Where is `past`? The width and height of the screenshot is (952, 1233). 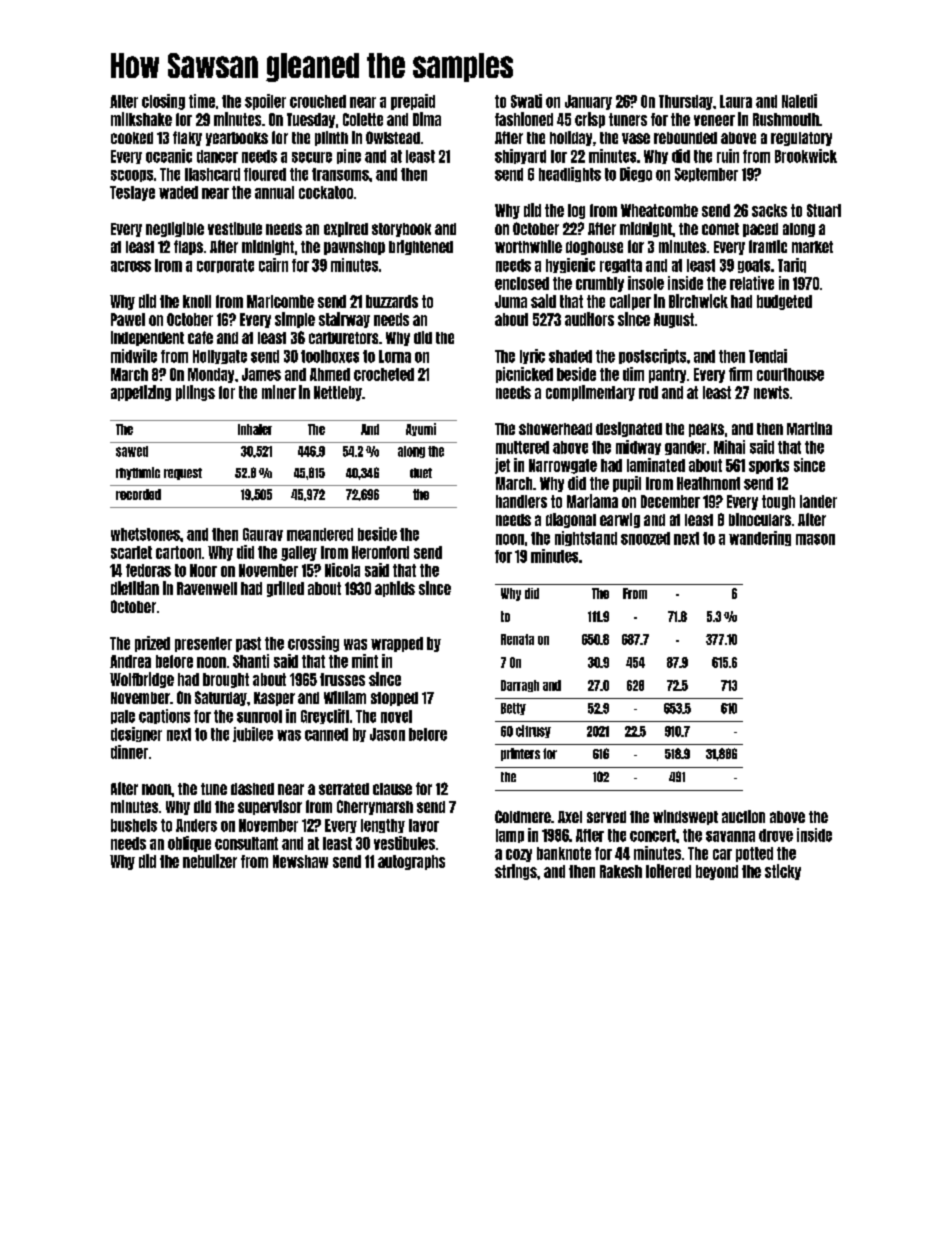 past is located at coordinates (248, 644).
